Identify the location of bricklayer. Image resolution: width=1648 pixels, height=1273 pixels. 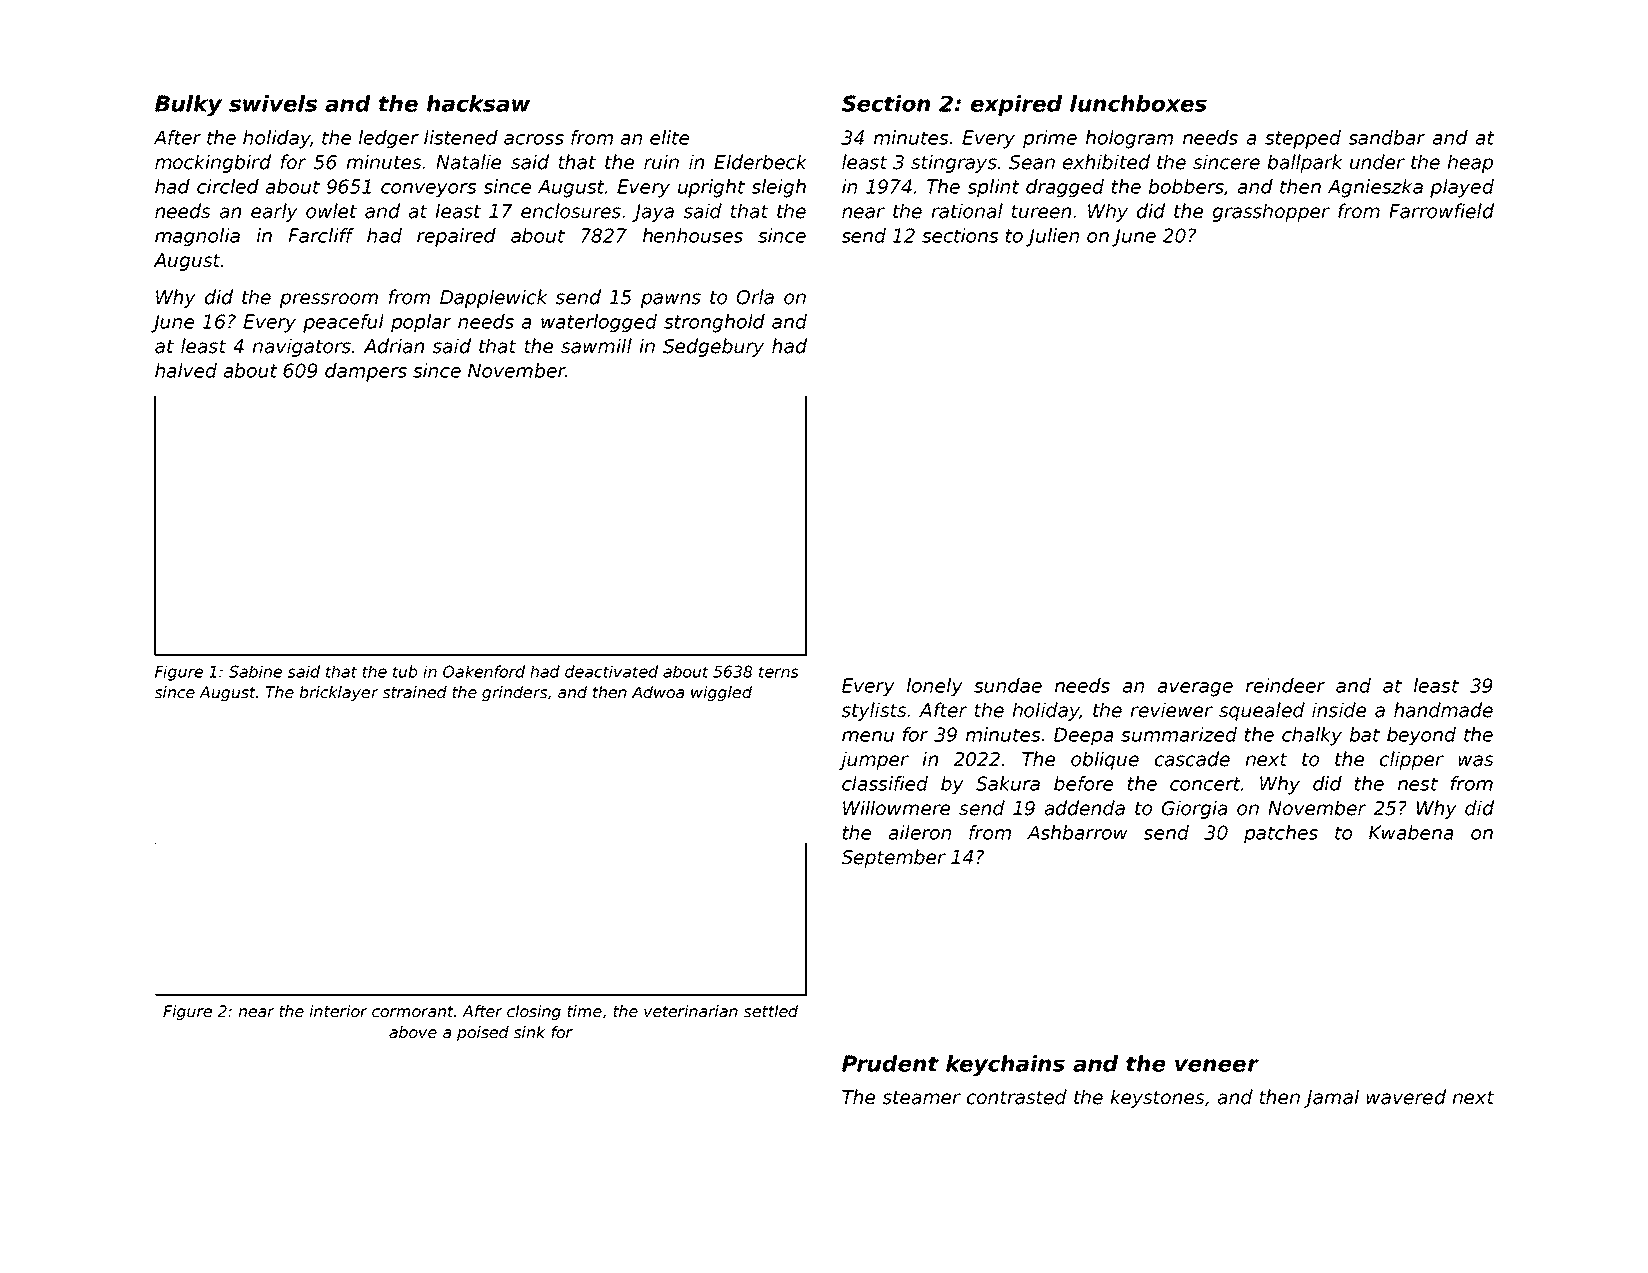
(338, 693).
